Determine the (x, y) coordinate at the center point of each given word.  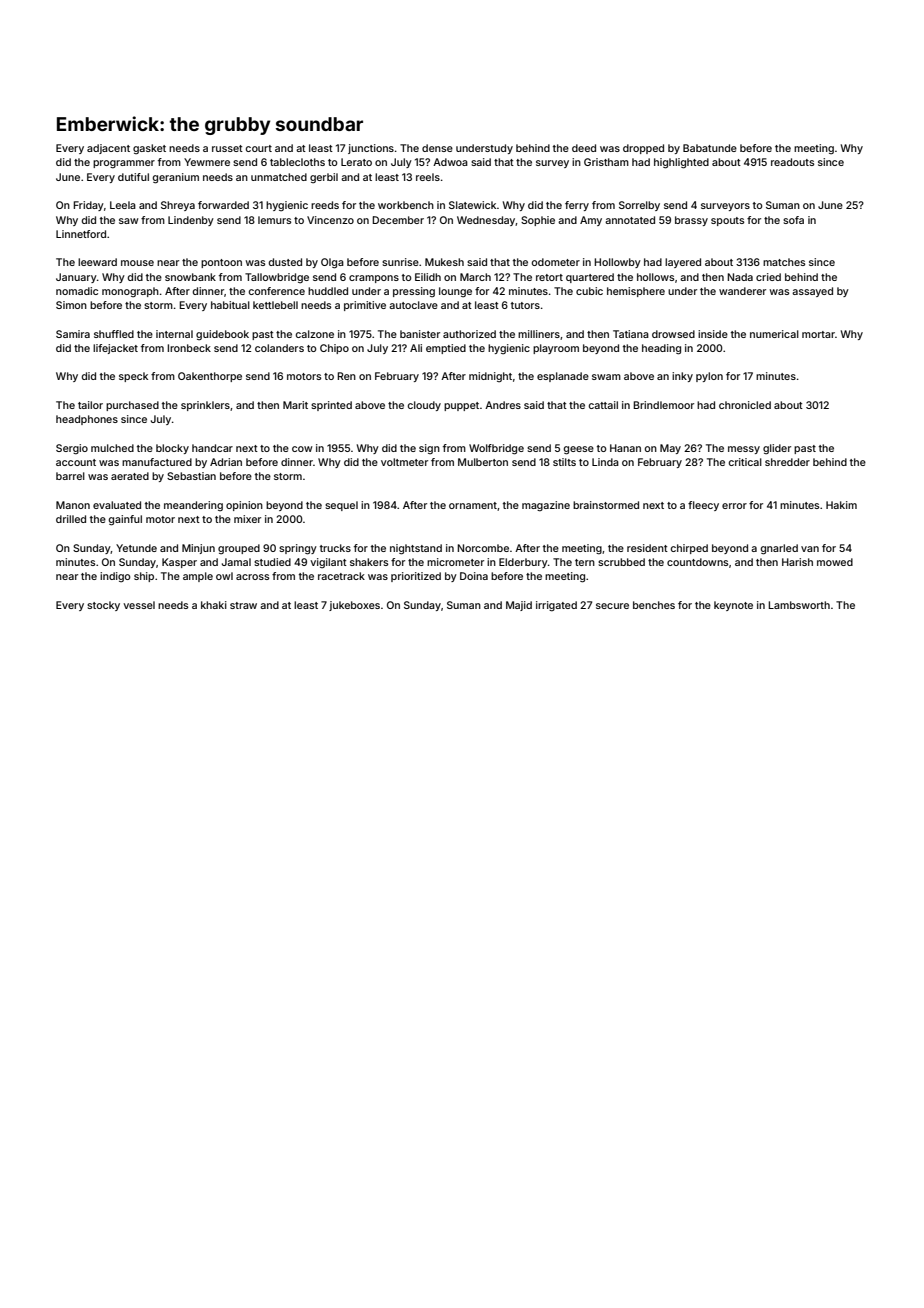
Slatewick (472, 205)
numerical (774, 334)
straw (243, 605)
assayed (812, 292)
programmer (124, 164)
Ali (416, 348)
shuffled (114, 334)
